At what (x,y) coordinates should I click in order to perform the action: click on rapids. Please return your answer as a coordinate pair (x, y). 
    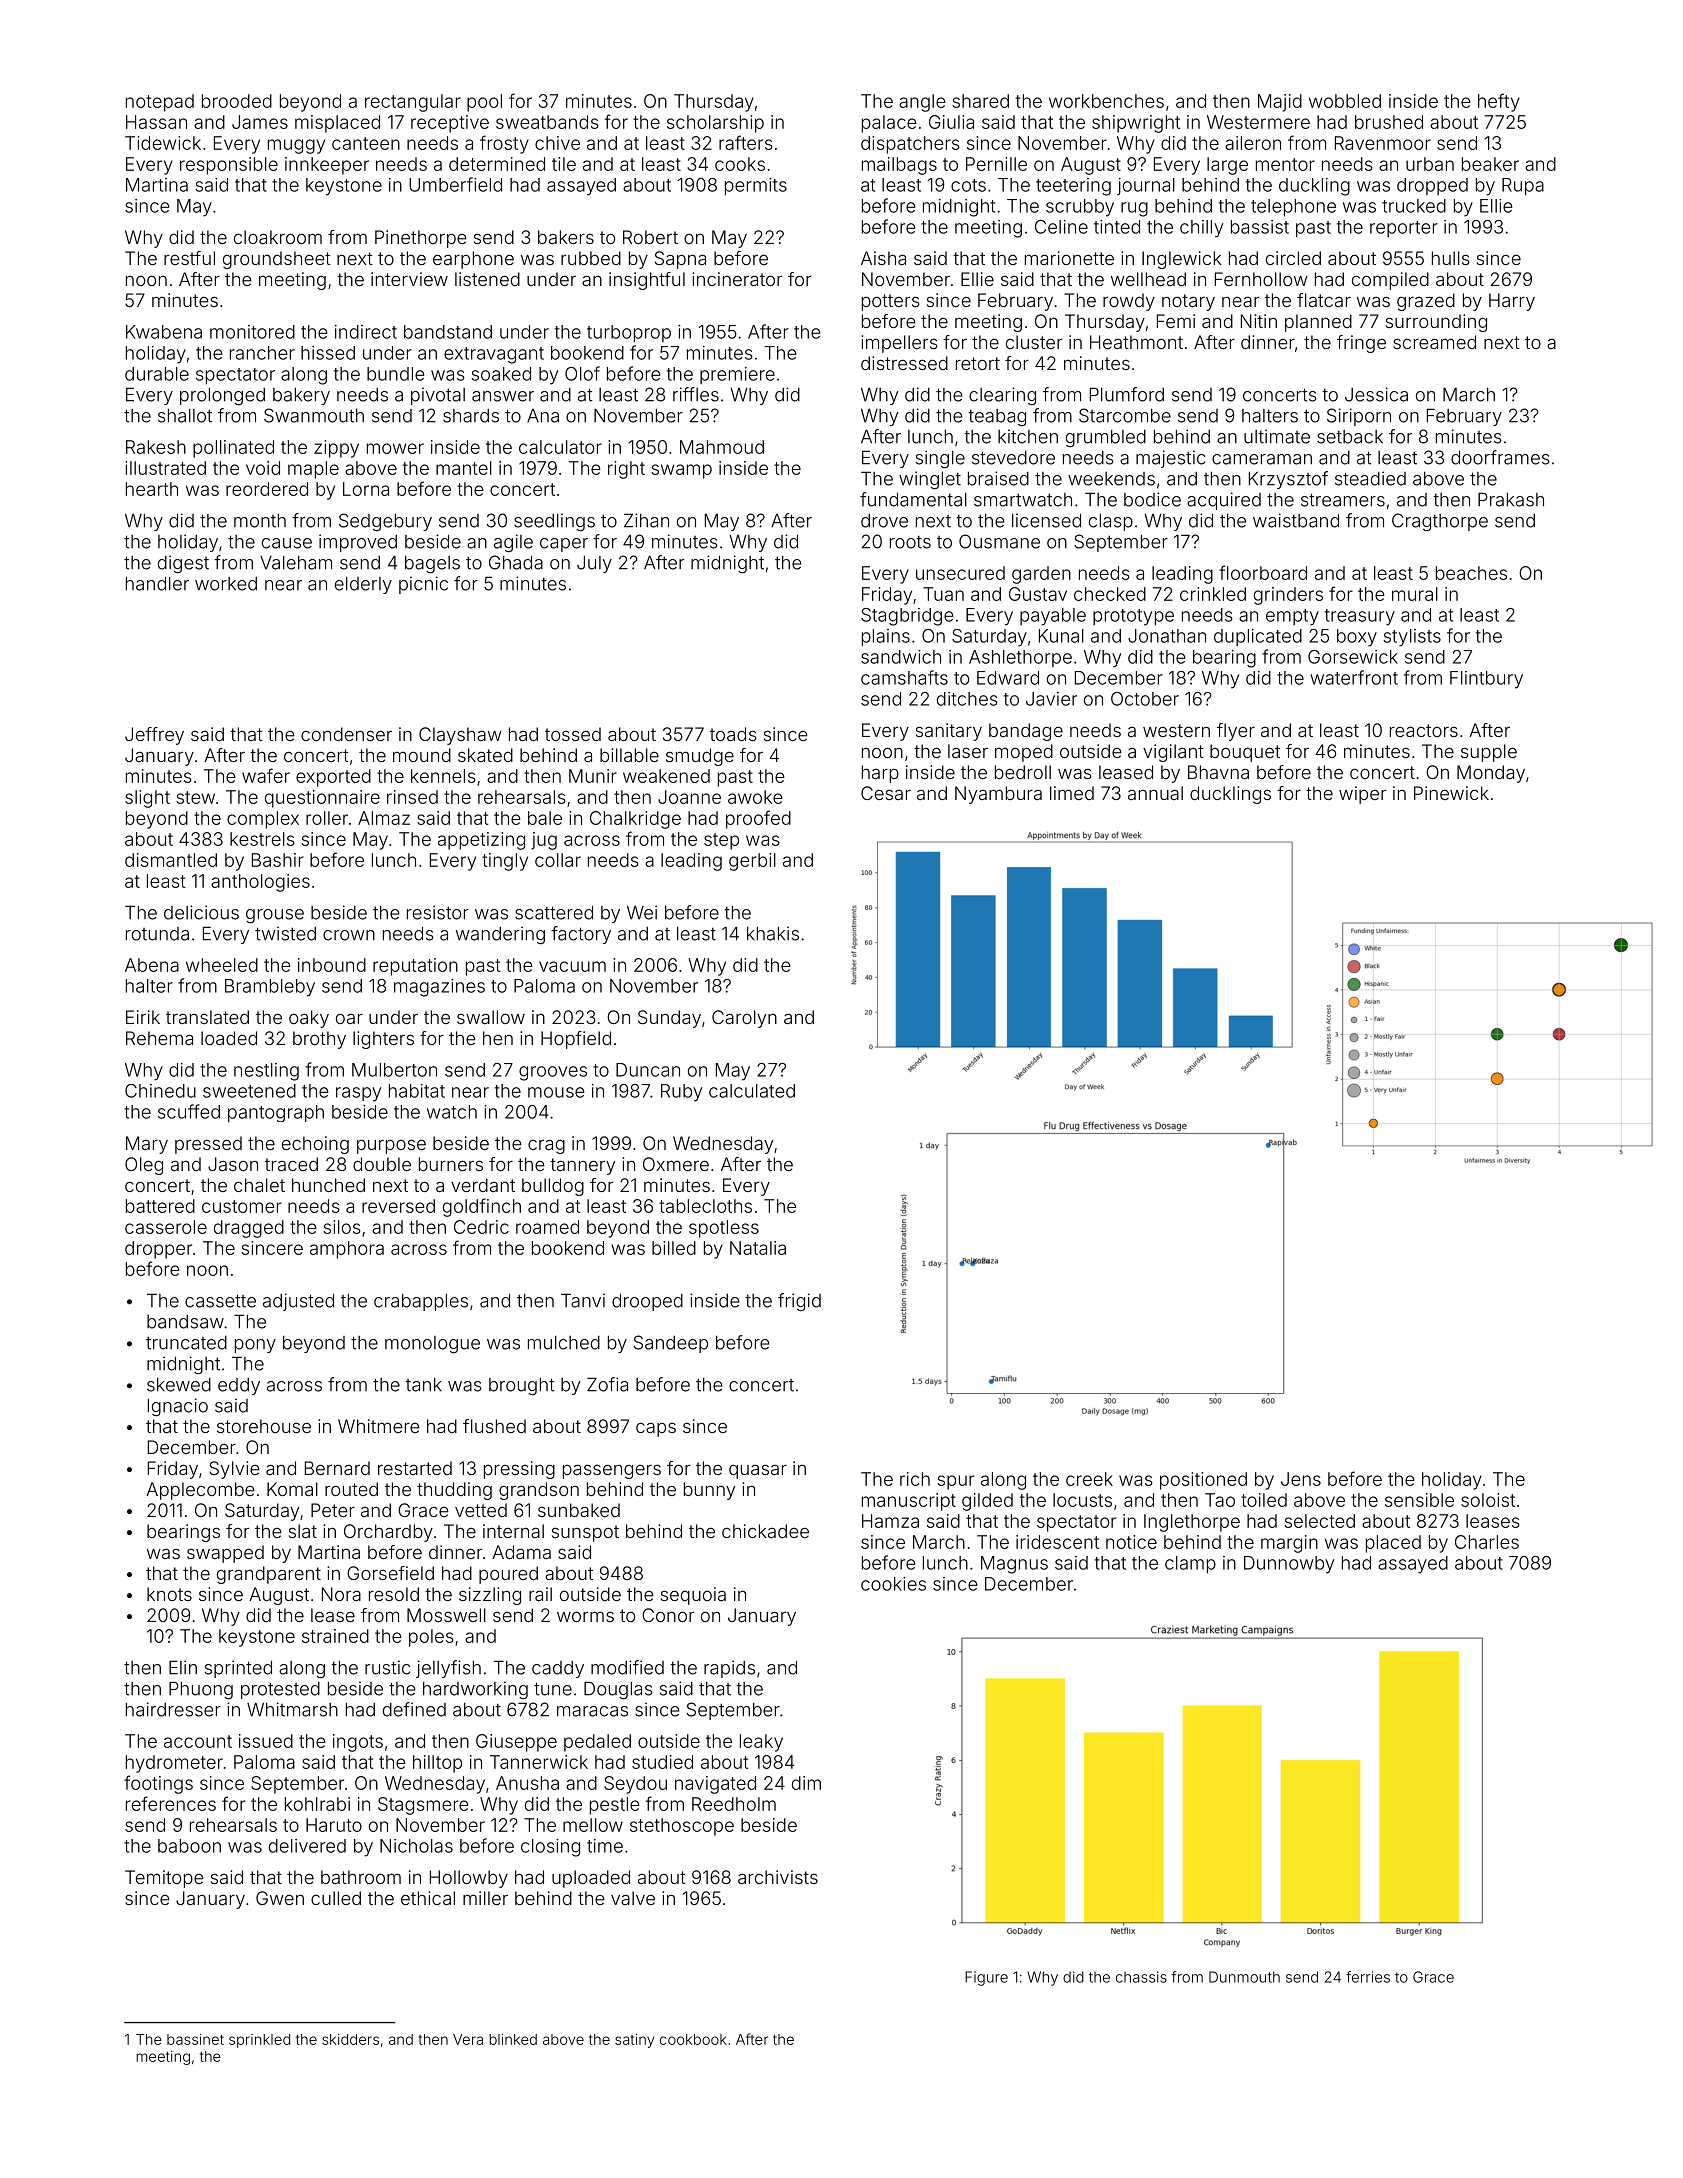
    Looking at the image, I should click on (729, 1669).
